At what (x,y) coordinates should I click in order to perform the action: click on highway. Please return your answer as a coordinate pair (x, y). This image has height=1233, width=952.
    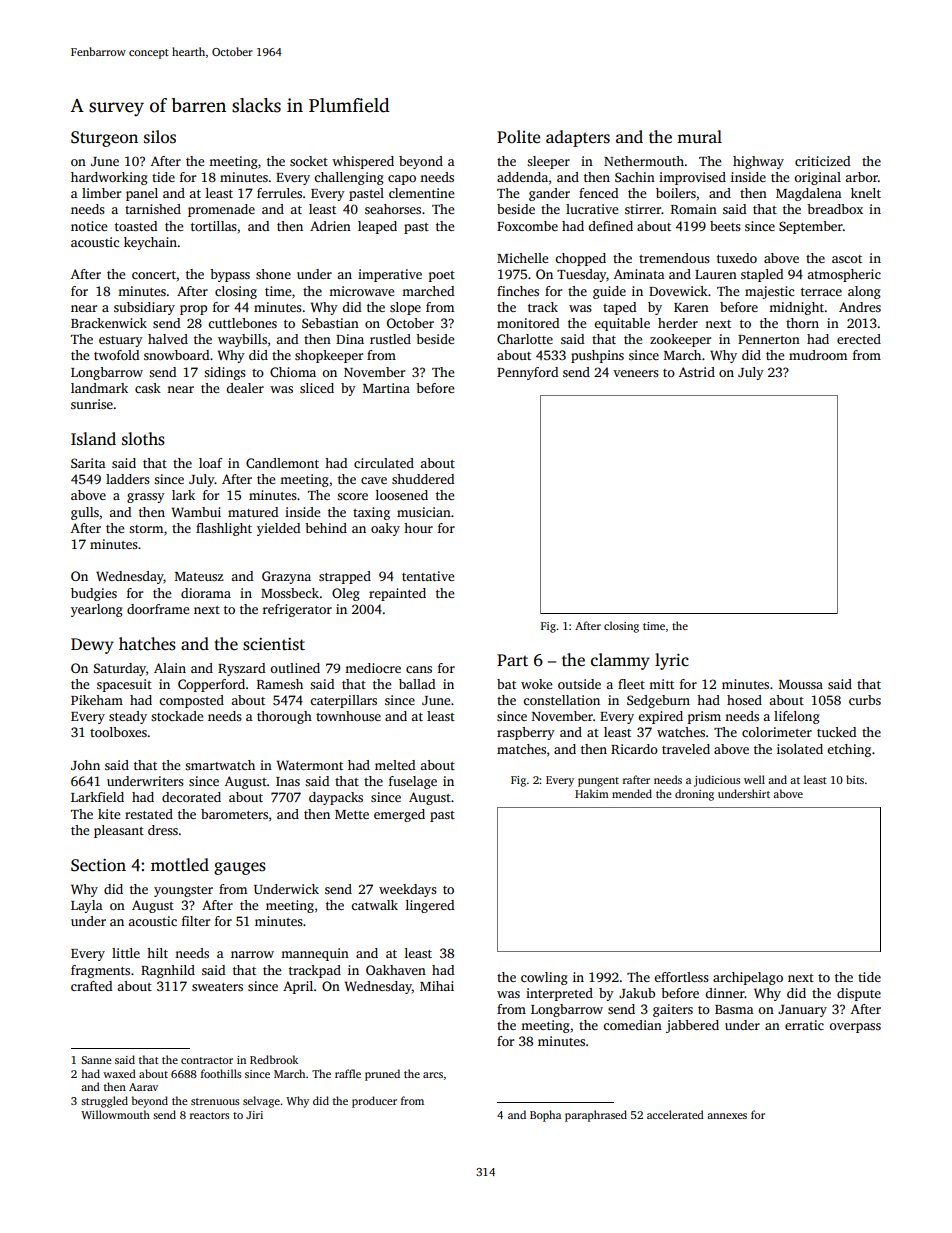
    Looking at the image, I should click on (758, 162).
